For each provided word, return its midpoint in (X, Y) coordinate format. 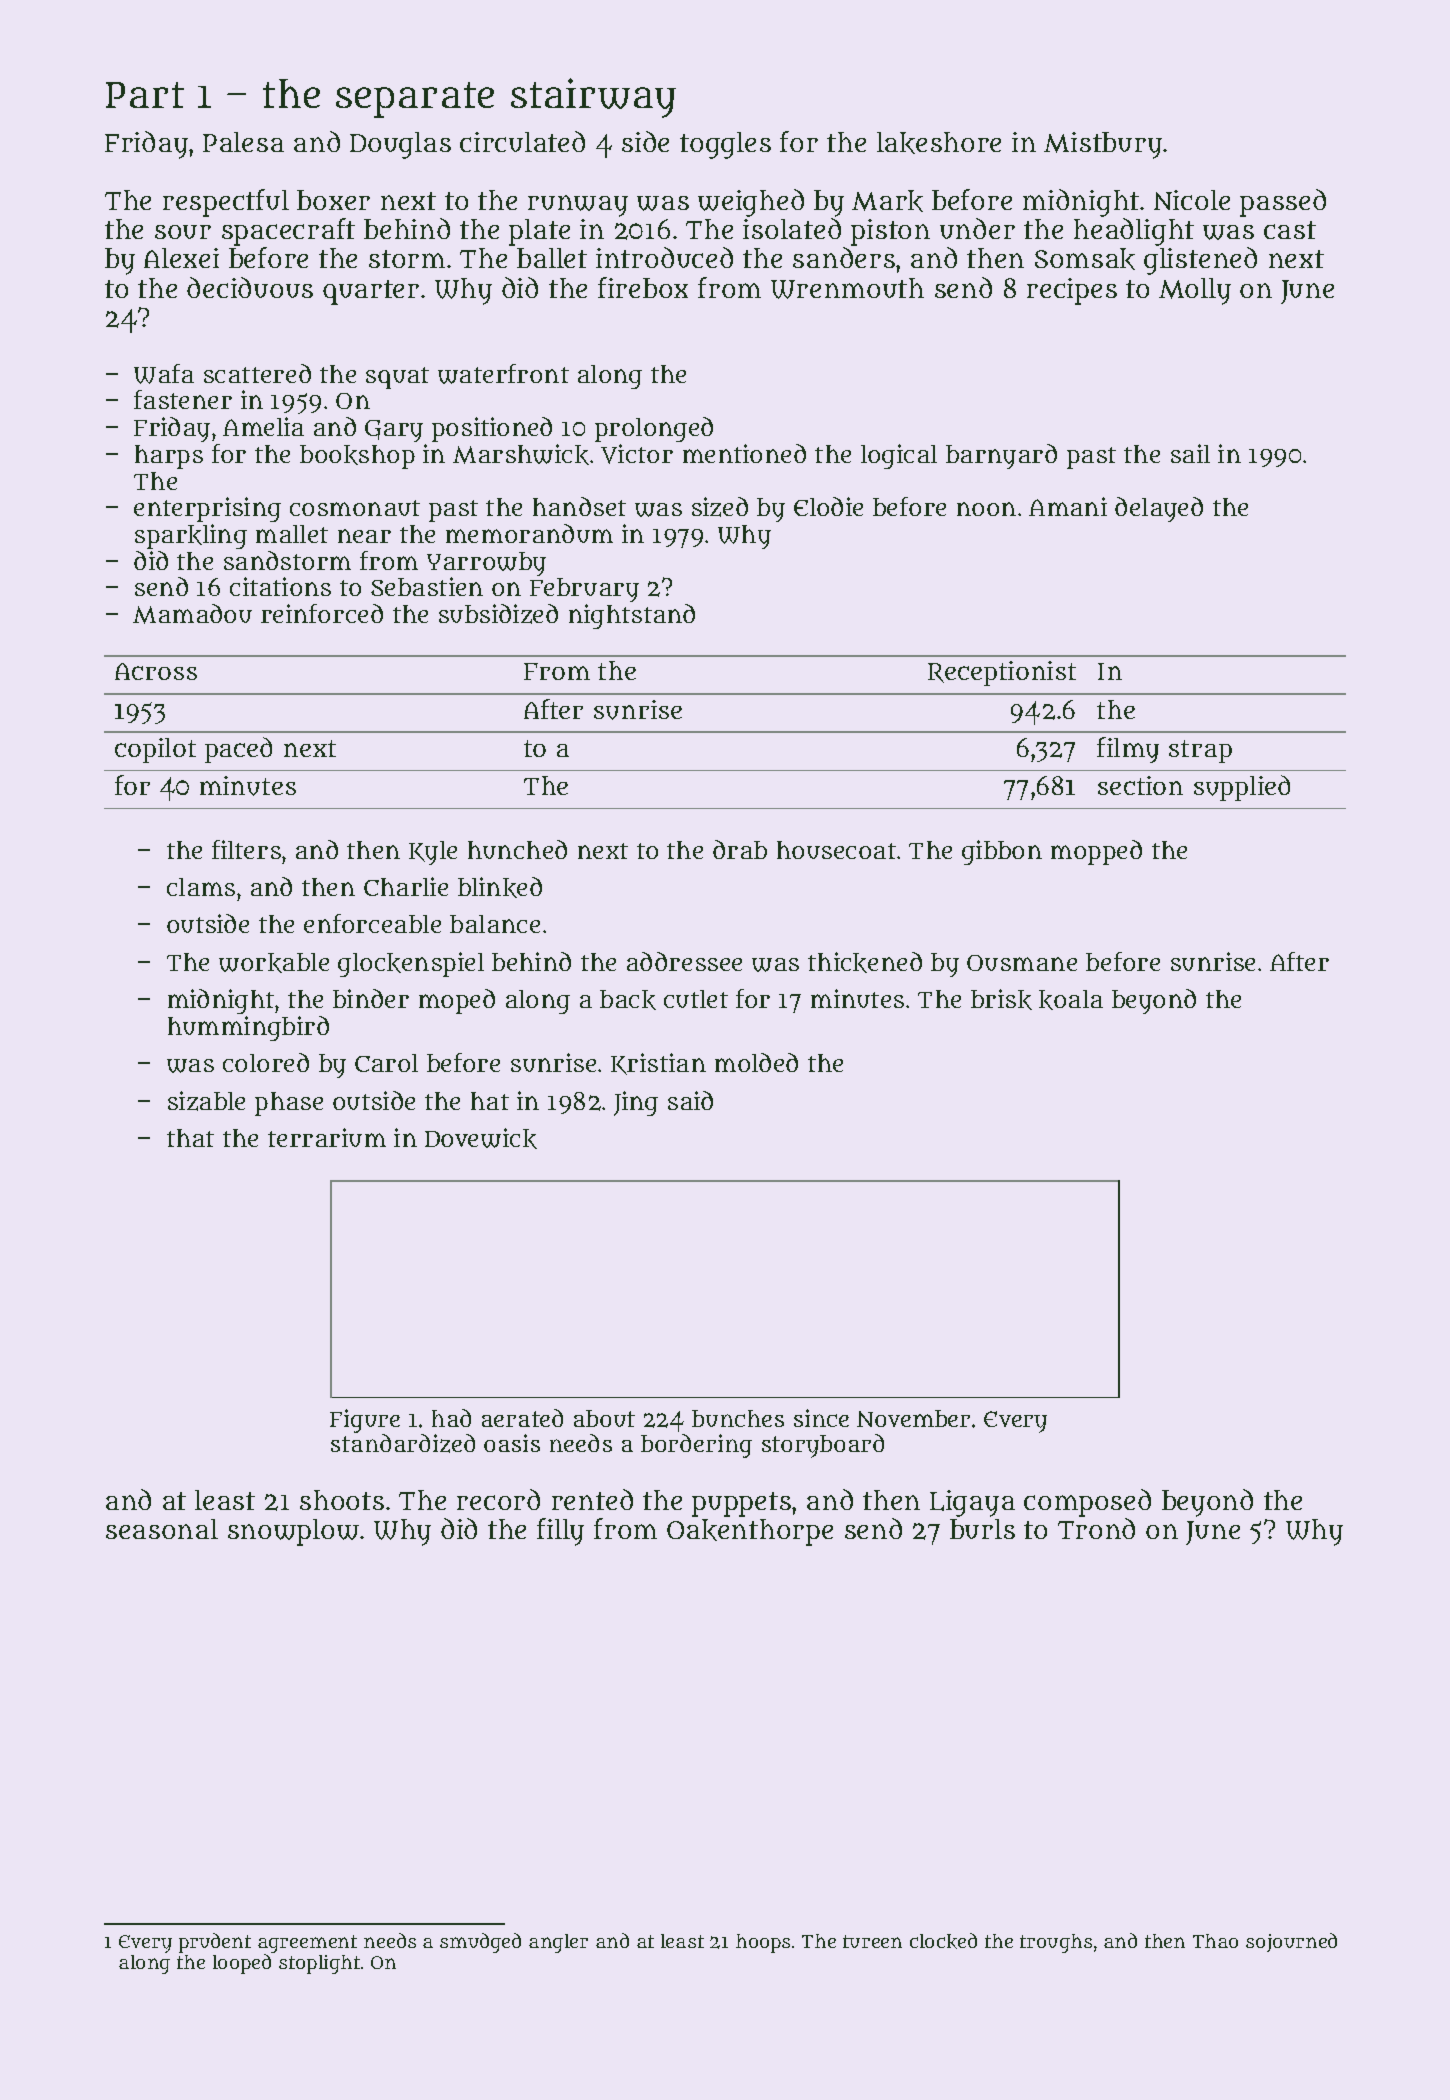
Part (145, 95)
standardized (403, 1443)
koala (1071, 1000)
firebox (643, 287)
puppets (741, 1504)
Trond (1096, 1528)
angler (558, 1943)
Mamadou (192, 614)
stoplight (319, 1964)
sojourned (1291, 1942)
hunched (517, 849)
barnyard (1001, 456)
